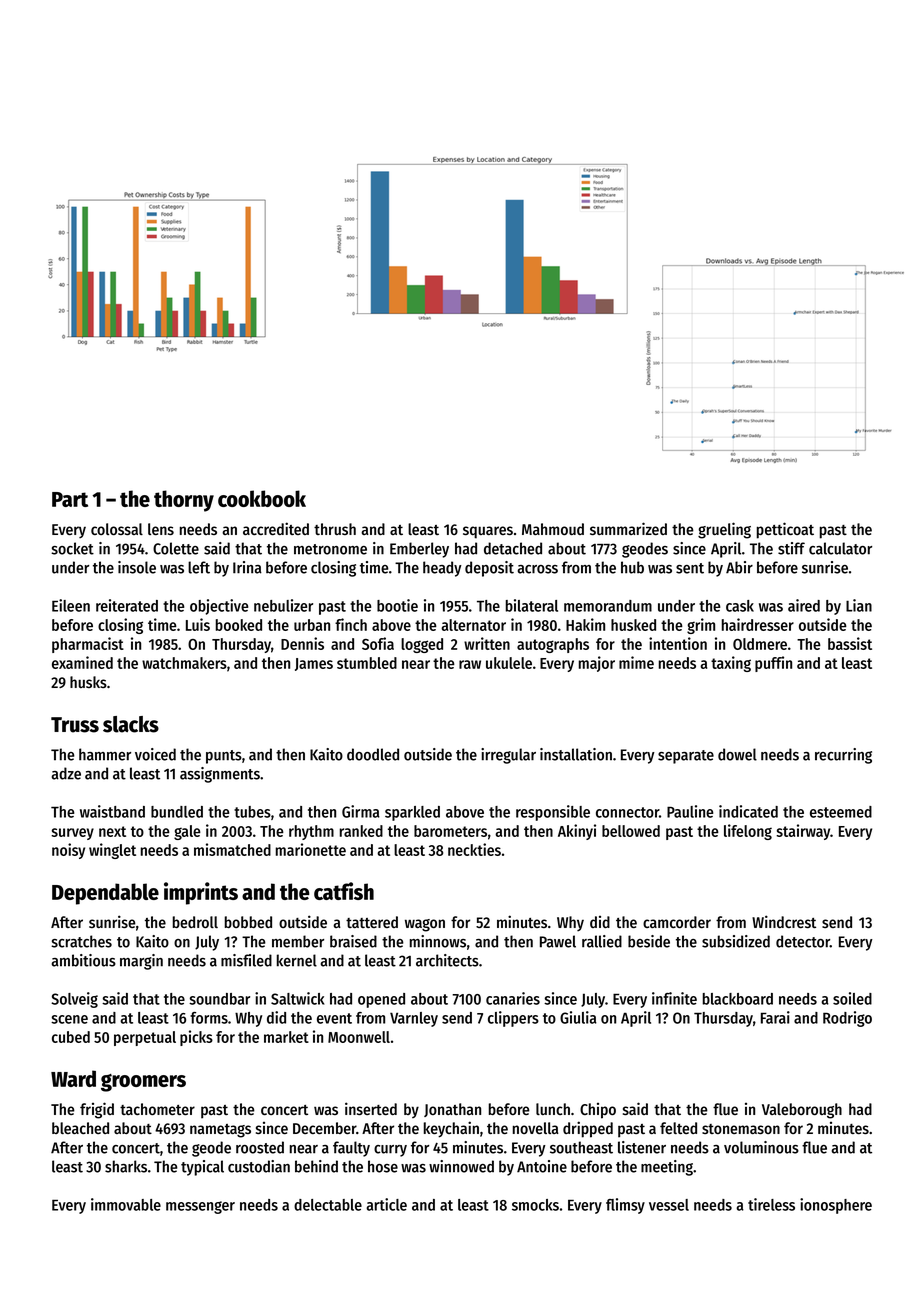 The image size is (924, 1308). I want to click on petticoat, so click(785, 530).
